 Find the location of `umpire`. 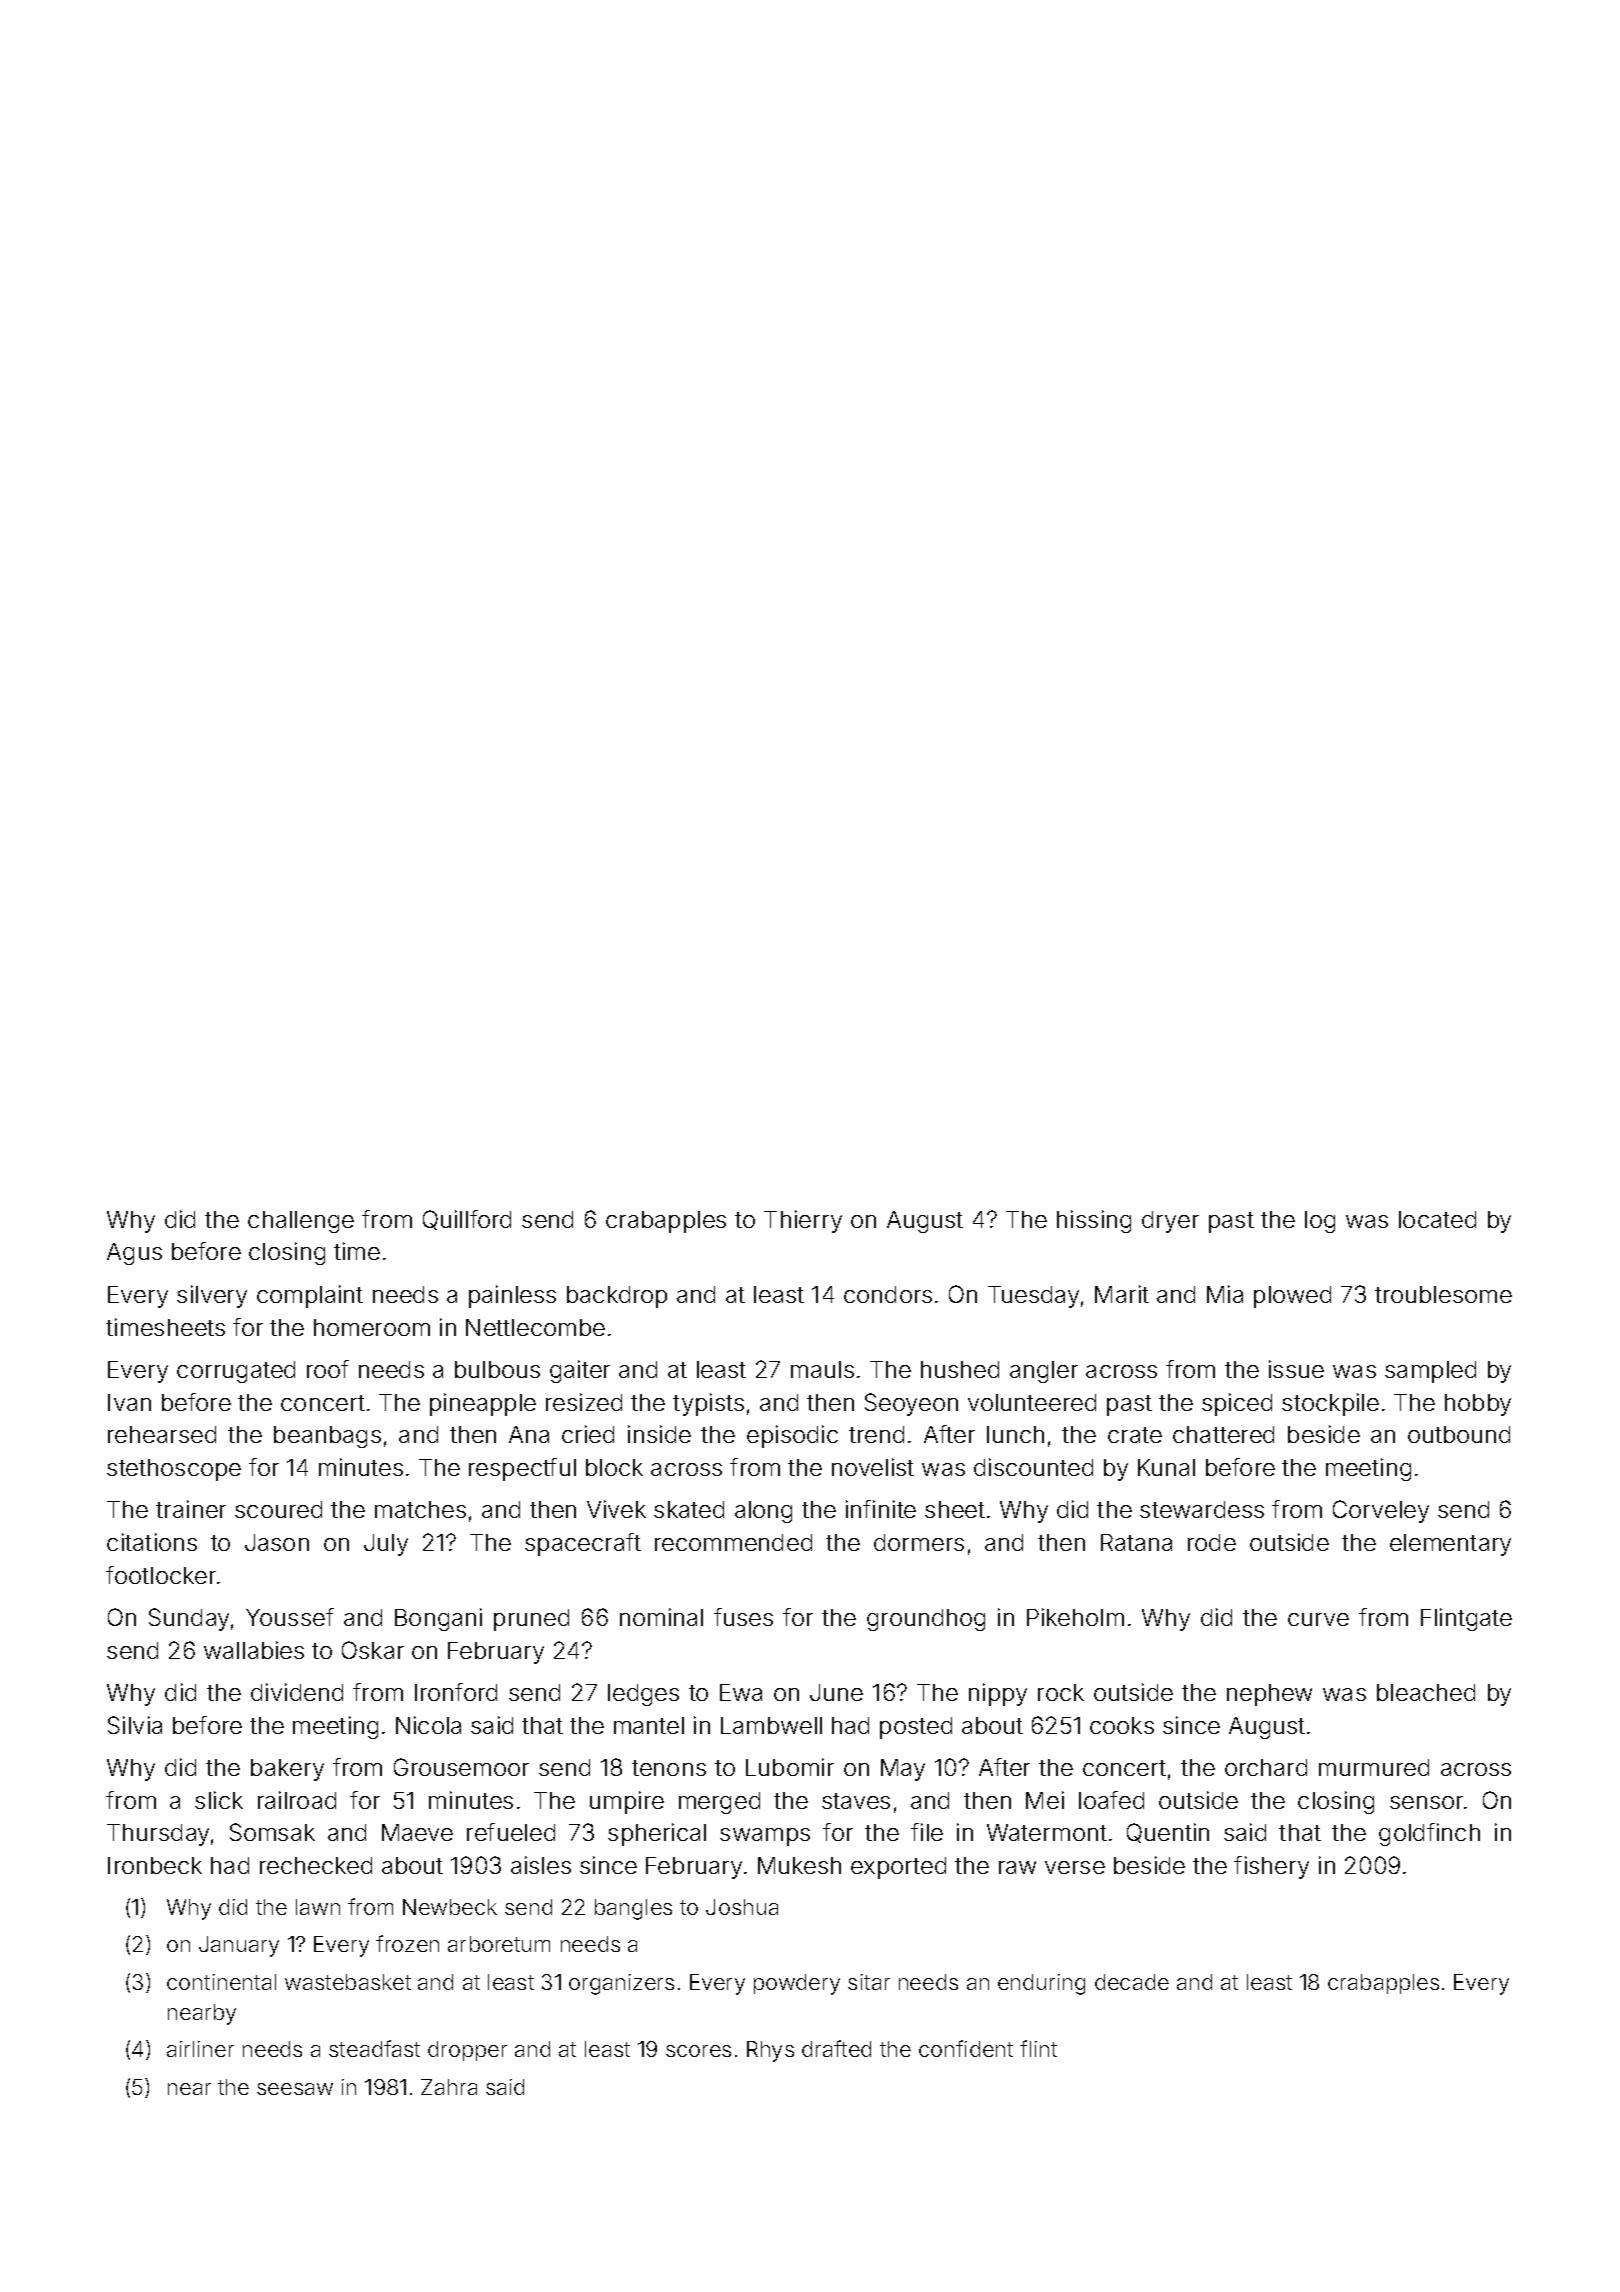

umpire is located at coordinates (627, 1802).
